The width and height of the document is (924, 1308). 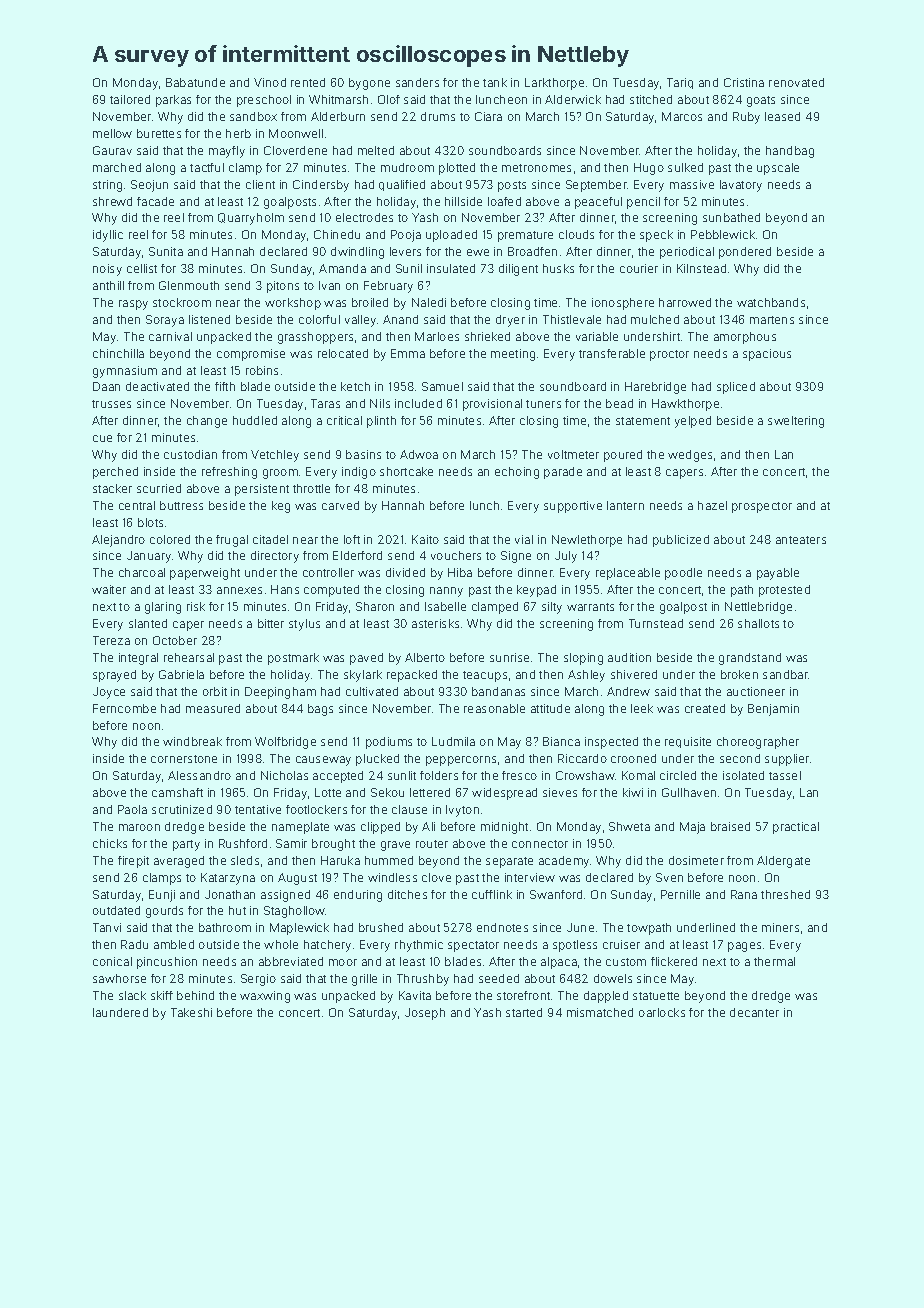 What do you see at coordinates (111, 404) in the document?
I see `trusses` at bounding box center [111, 404].
